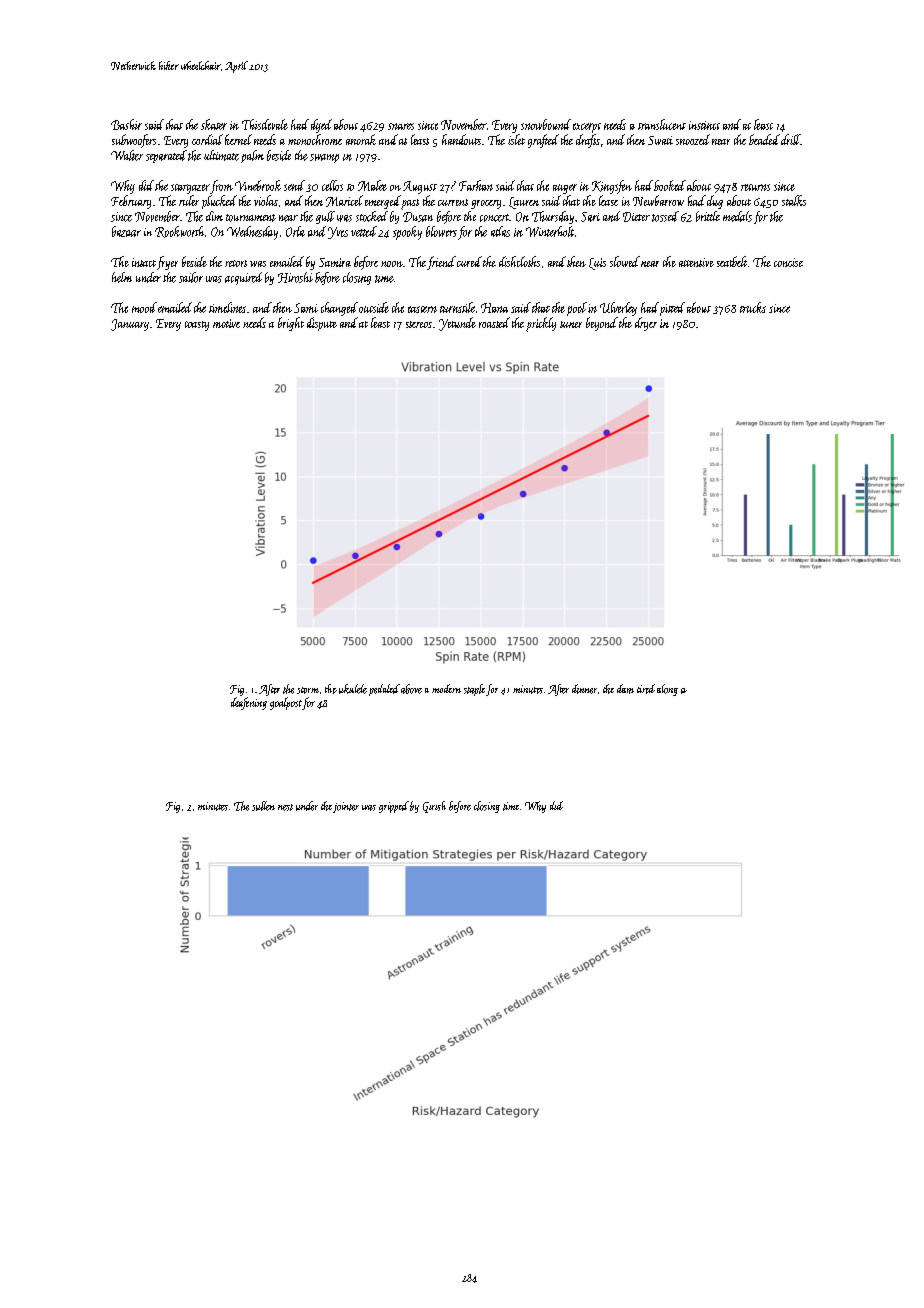 This screenshot has width=924, height=1308. What do you see at coordinates (126, 124) in the screenshot?
I see `Bashir` at bounding box center [126, 124].
